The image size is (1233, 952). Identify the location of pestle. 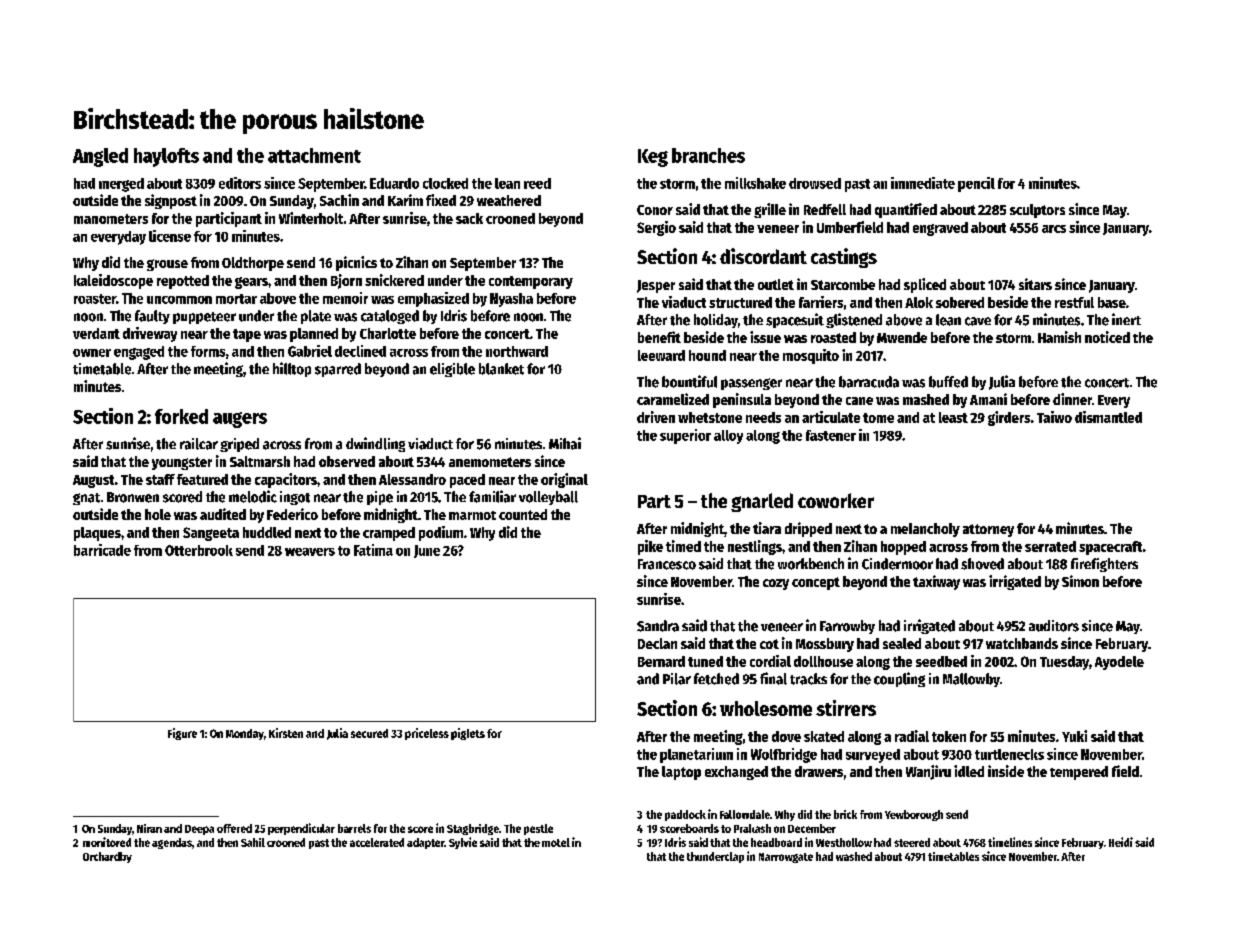
(538, 829).
